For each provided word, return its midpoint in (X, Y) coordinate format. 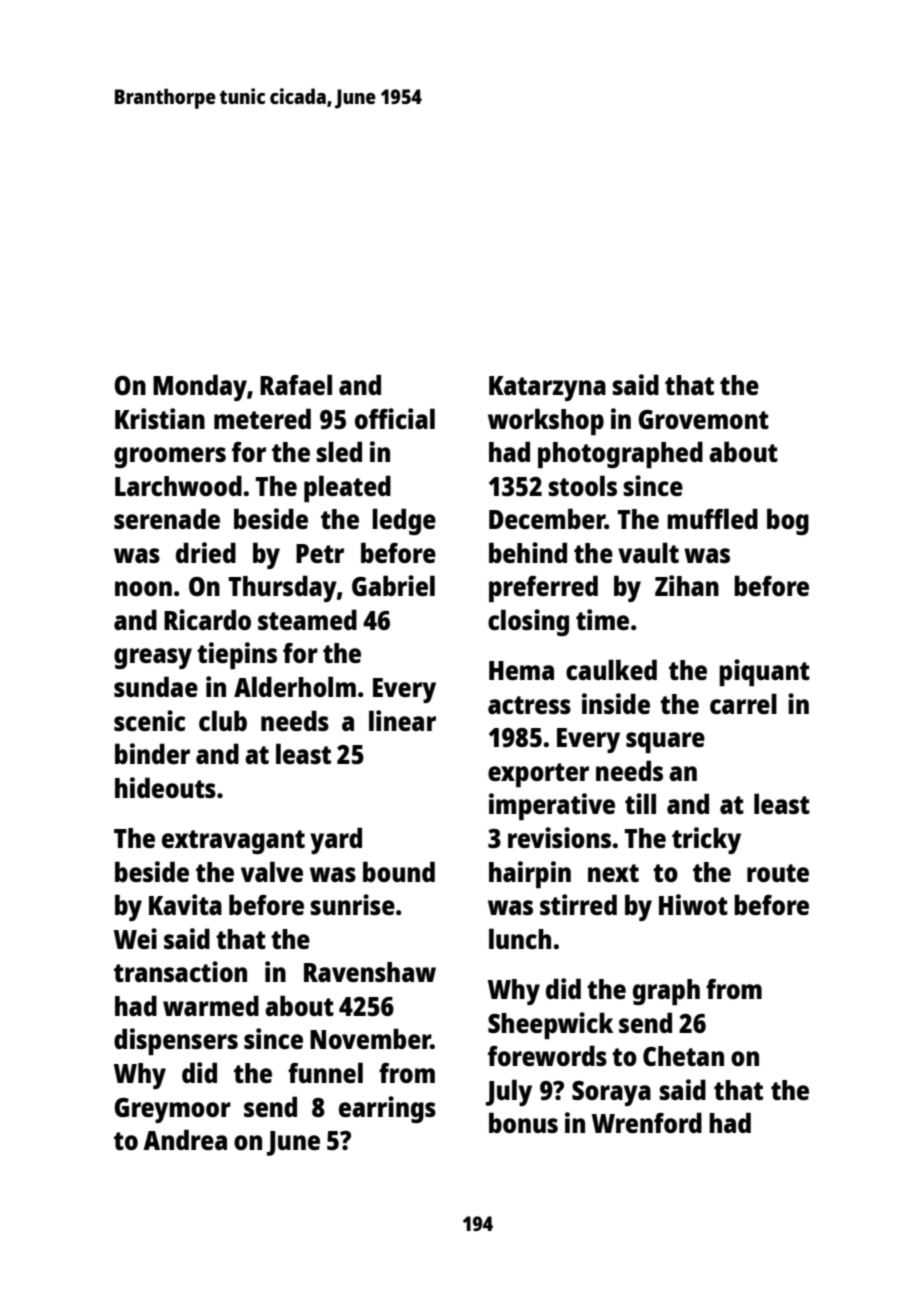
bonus (523, 1122)
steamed (307, 619)
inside (616, 703)
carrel (743, 703)
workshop (546, 421)
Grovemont (703, 419)
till (640, 803)
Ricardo (207, 619)
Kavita (185, 904)
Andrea (185, 1139)
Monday (200, 387)
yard (336, 840)
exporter (538, 775)
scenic (149, 720)
